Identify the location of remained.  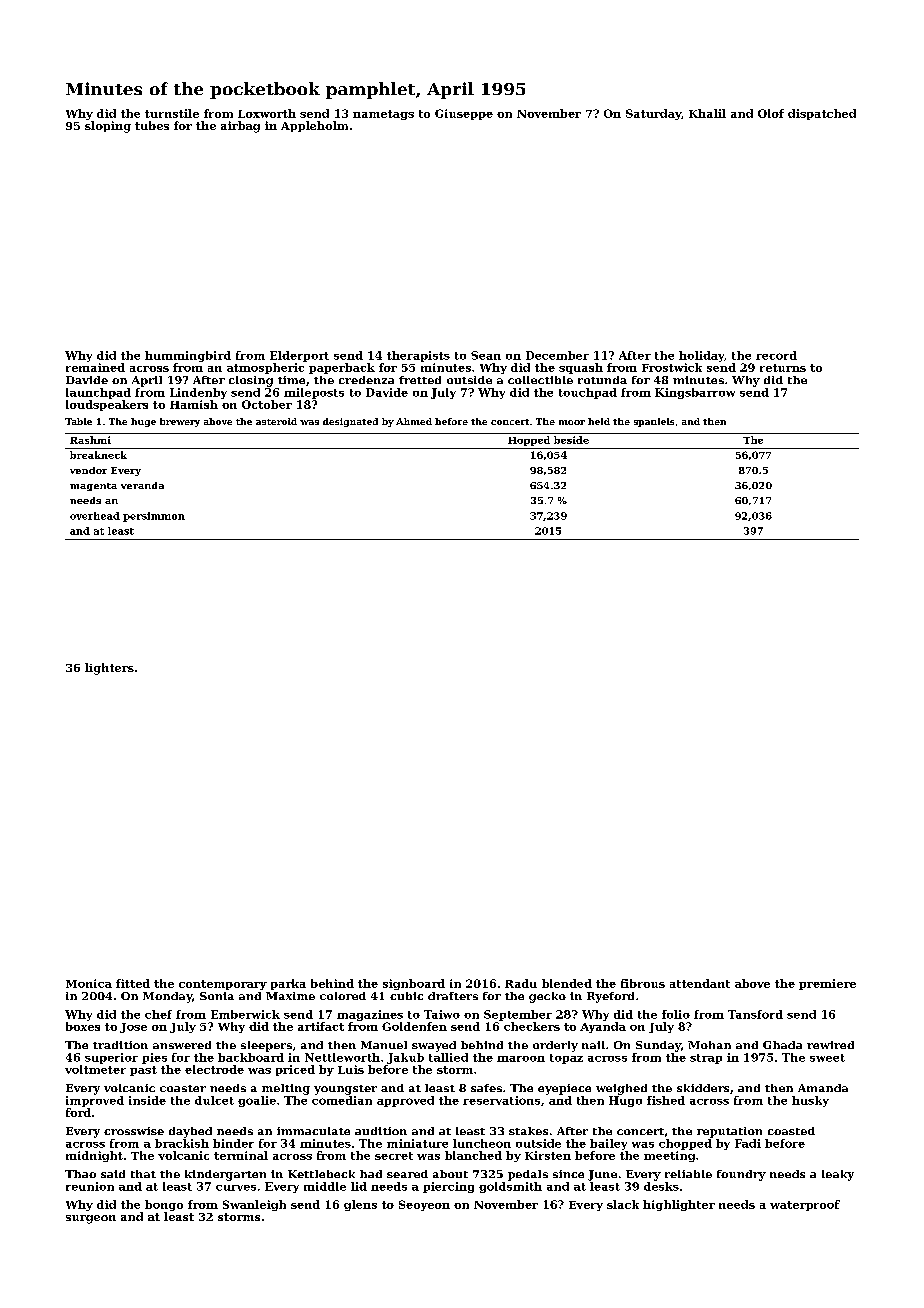
(95, 367).
